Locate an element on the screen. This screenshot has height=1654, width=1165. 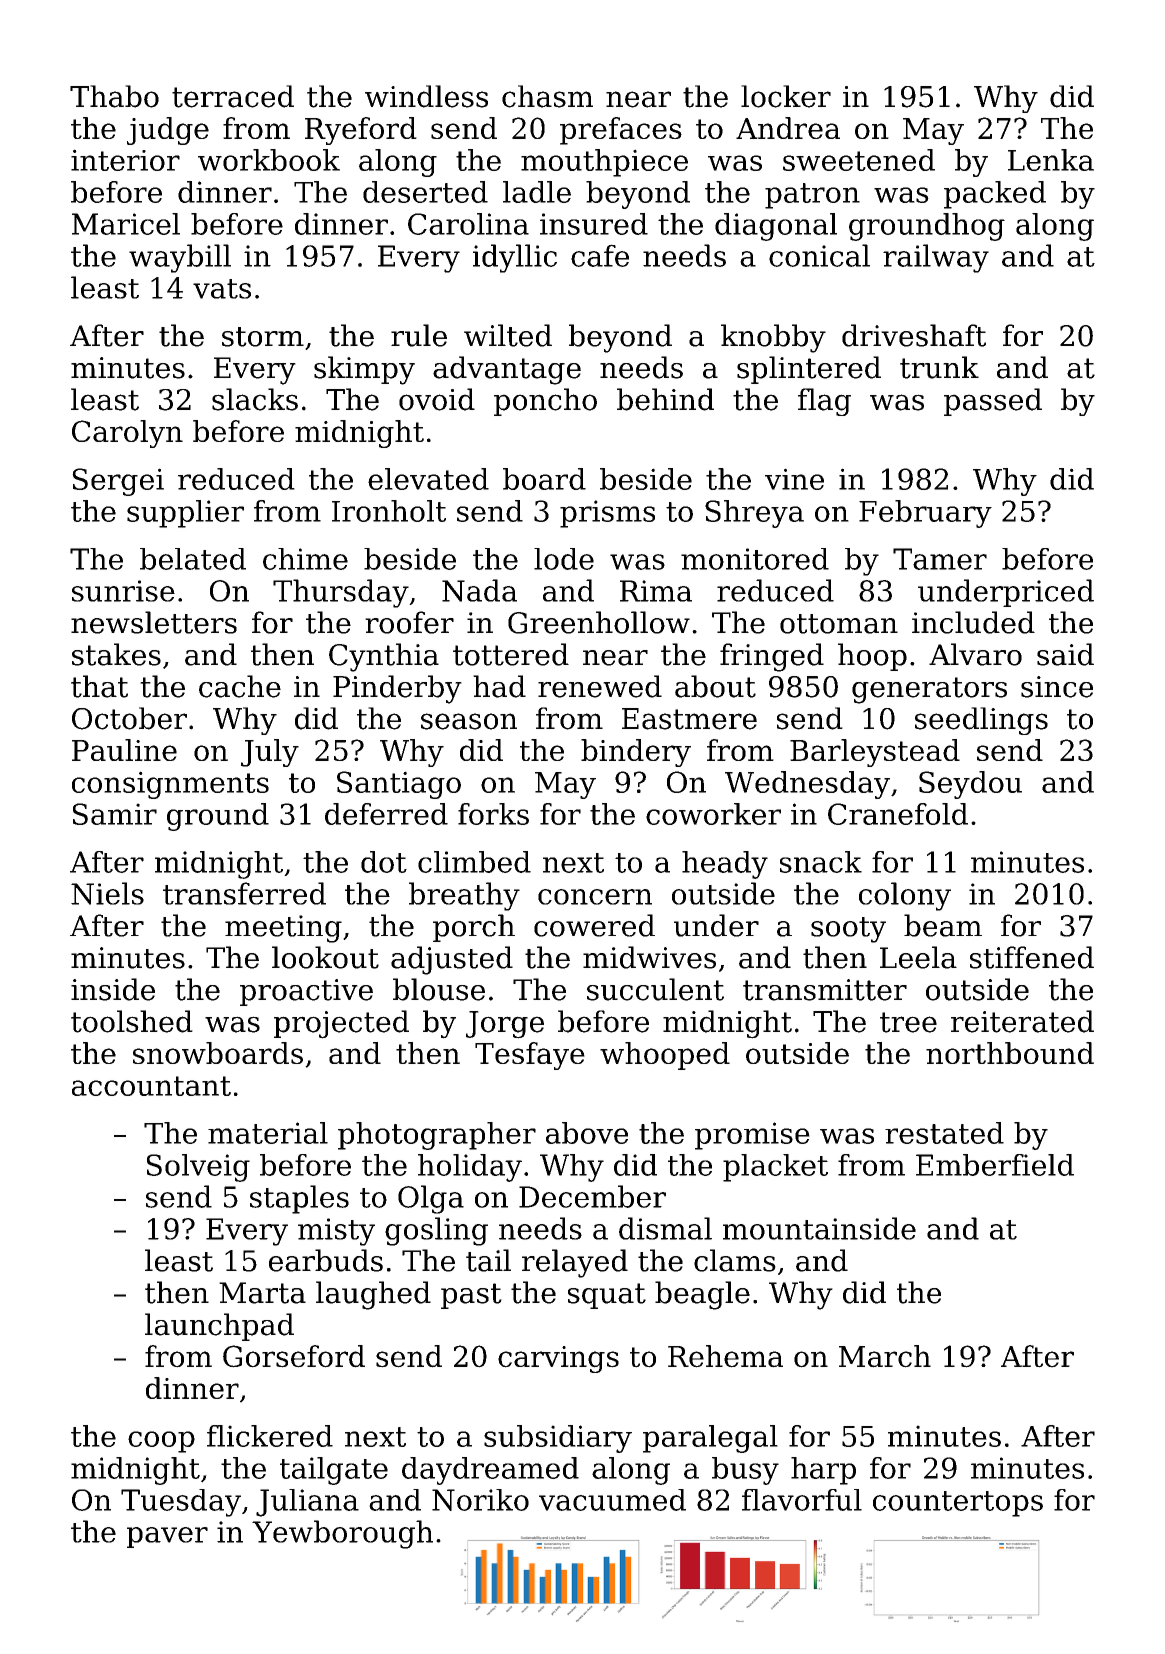
chime is located at coordinates (305, 559).
